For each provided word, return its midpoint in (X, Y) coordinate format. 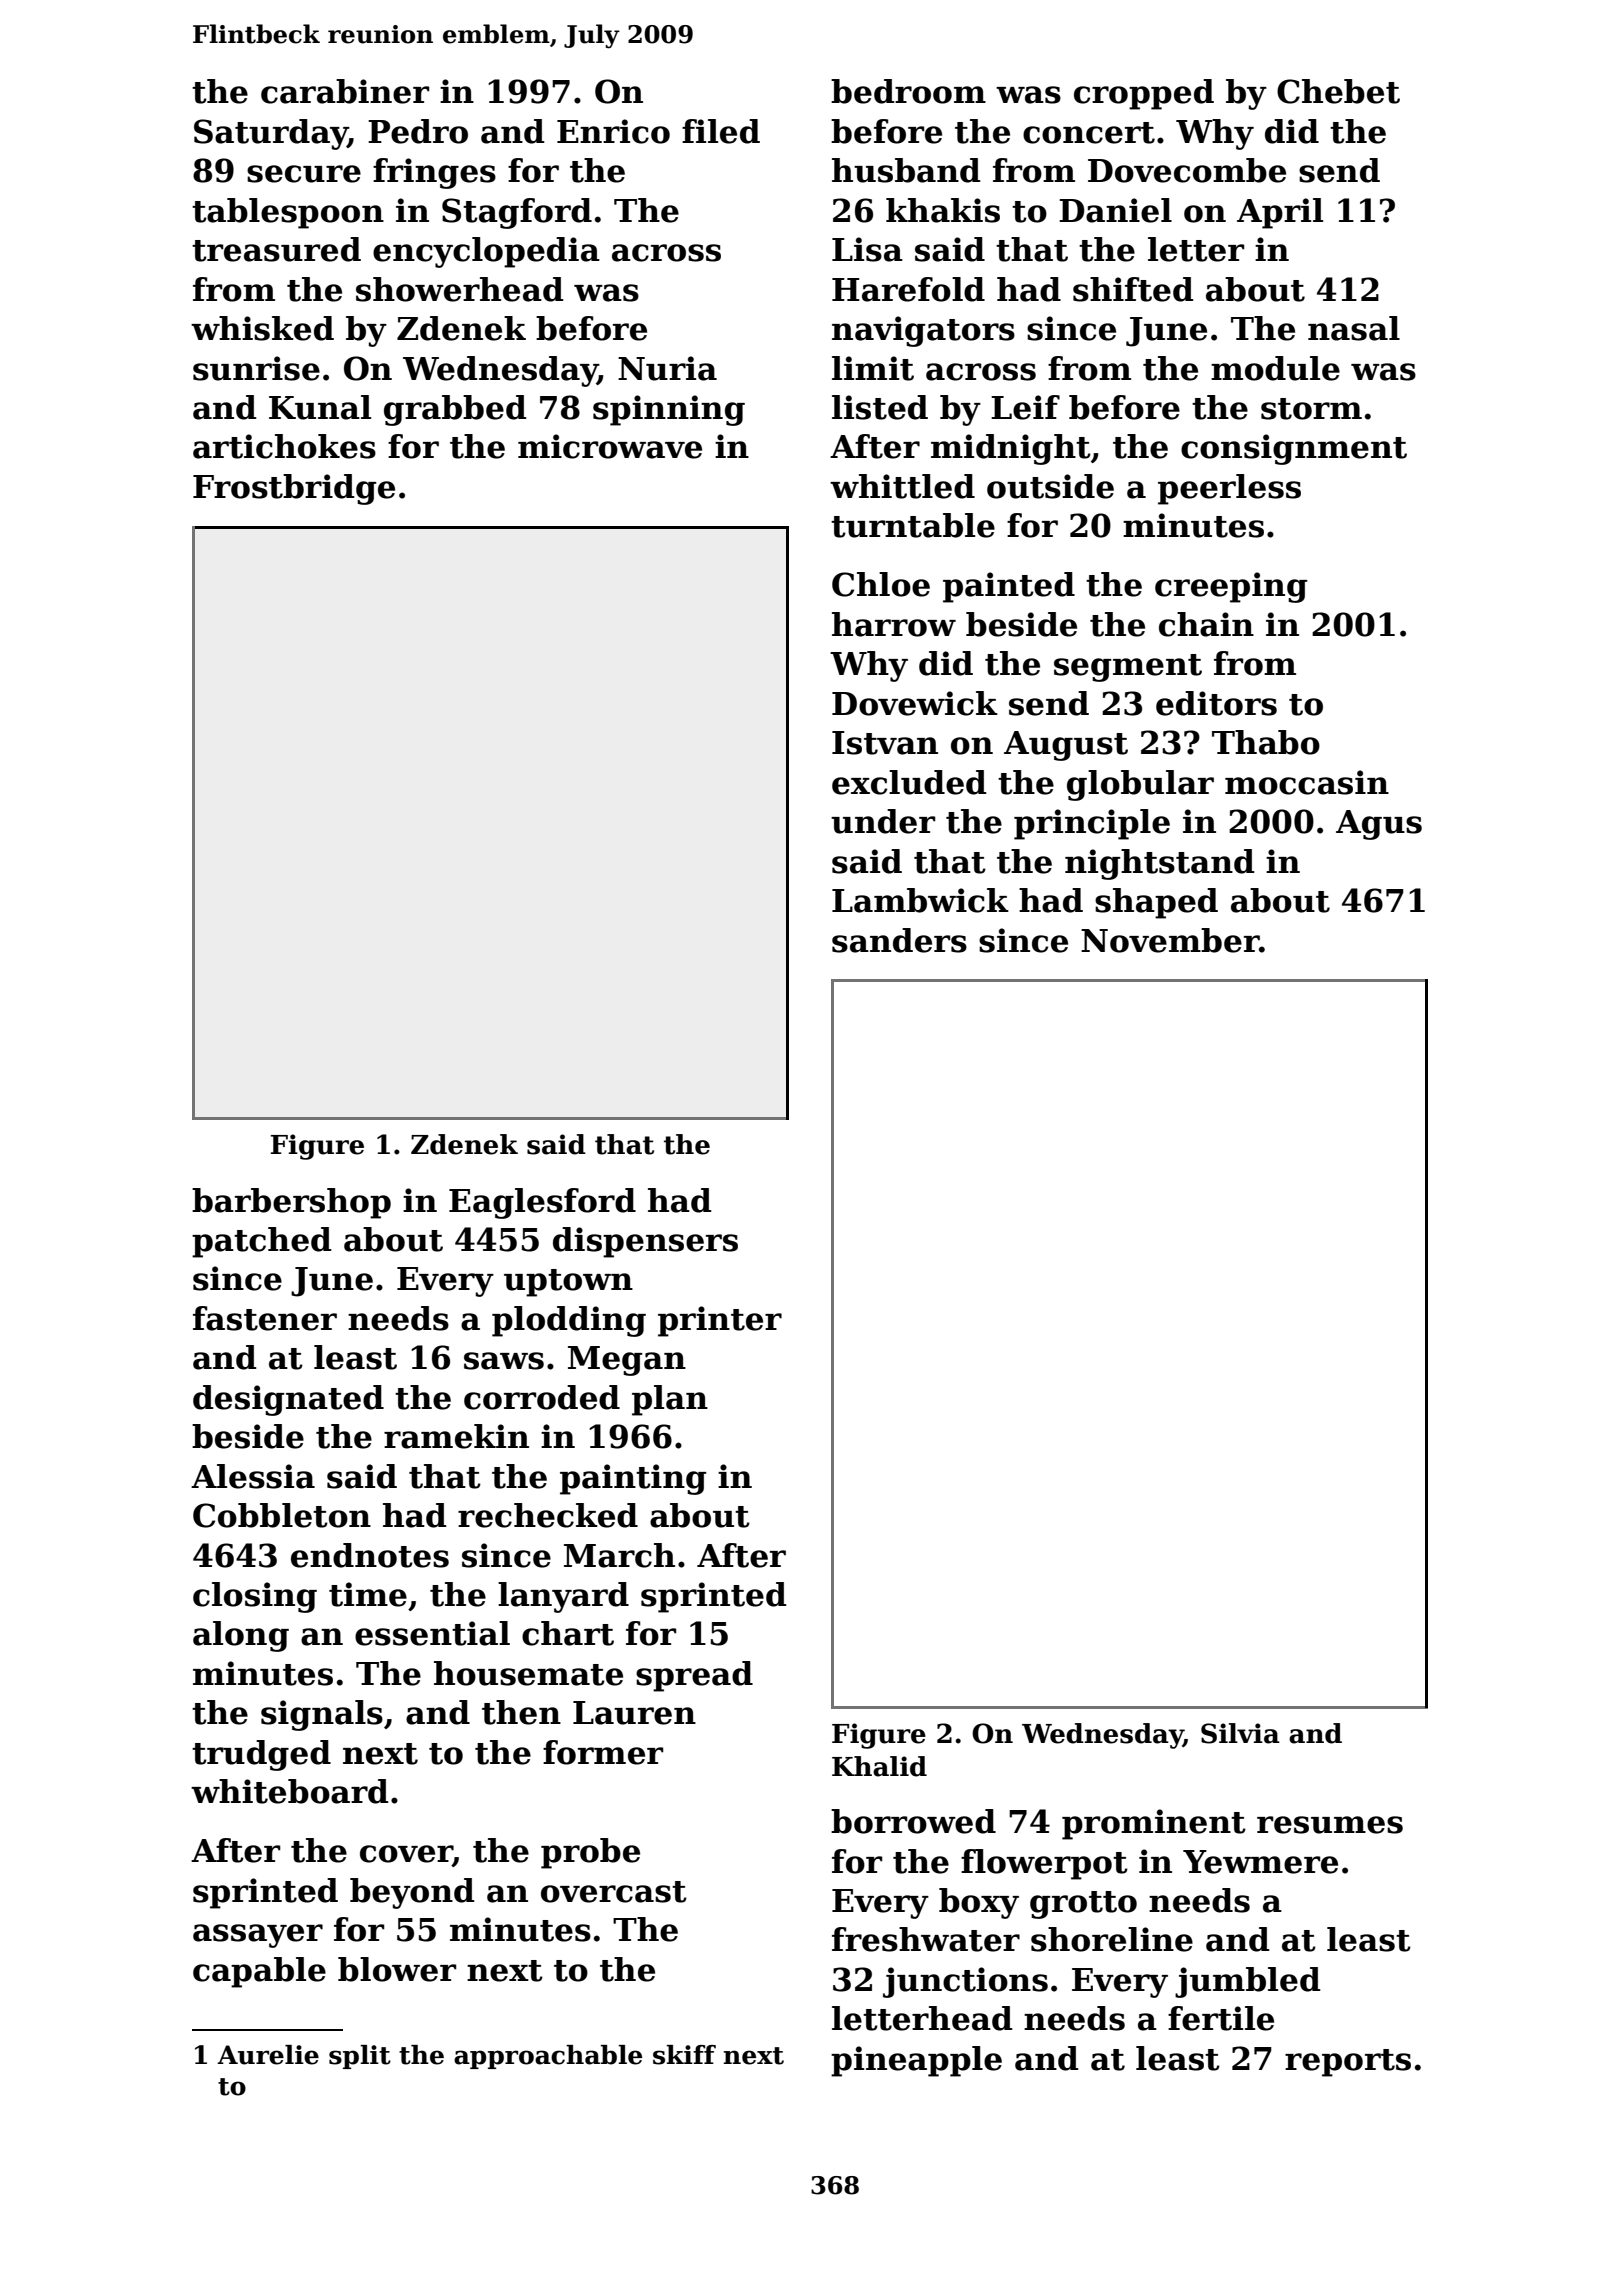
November (1170, 940)
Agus (1379, 825)
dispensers (645, 1242)
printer (720, 1321)
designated (288, 1400)
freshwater (926, 1939)
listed (880, 407)
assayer (258, 1936)
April (1280, 213)
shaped (1156, 903)
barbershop (291, 1203)
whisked (262, 328)
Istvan (885, 743)
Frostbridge (294, 489)
